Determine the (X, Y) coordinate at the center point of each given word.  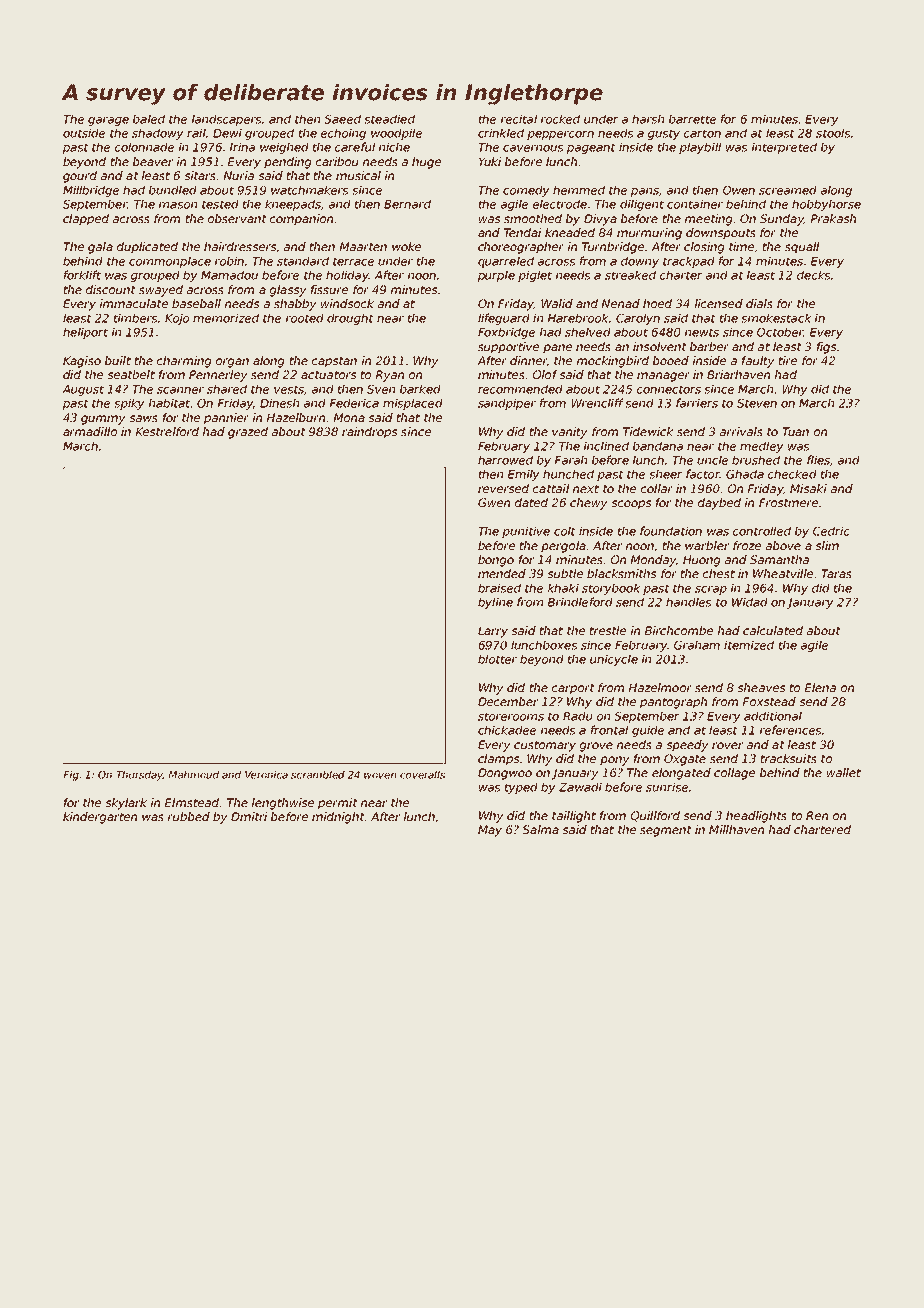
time (741, 246)
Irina (242, 147)
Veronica (266, 774)
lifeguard (504, 319)
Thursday (139, 775)
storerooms (511, 716)
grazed (248, 433)
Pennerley (218, 376)
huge (426, 163)
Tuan (795, 431)
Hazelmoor (660, 687)
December (508, 701)
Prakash (833, 218)
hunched (568, 474)
